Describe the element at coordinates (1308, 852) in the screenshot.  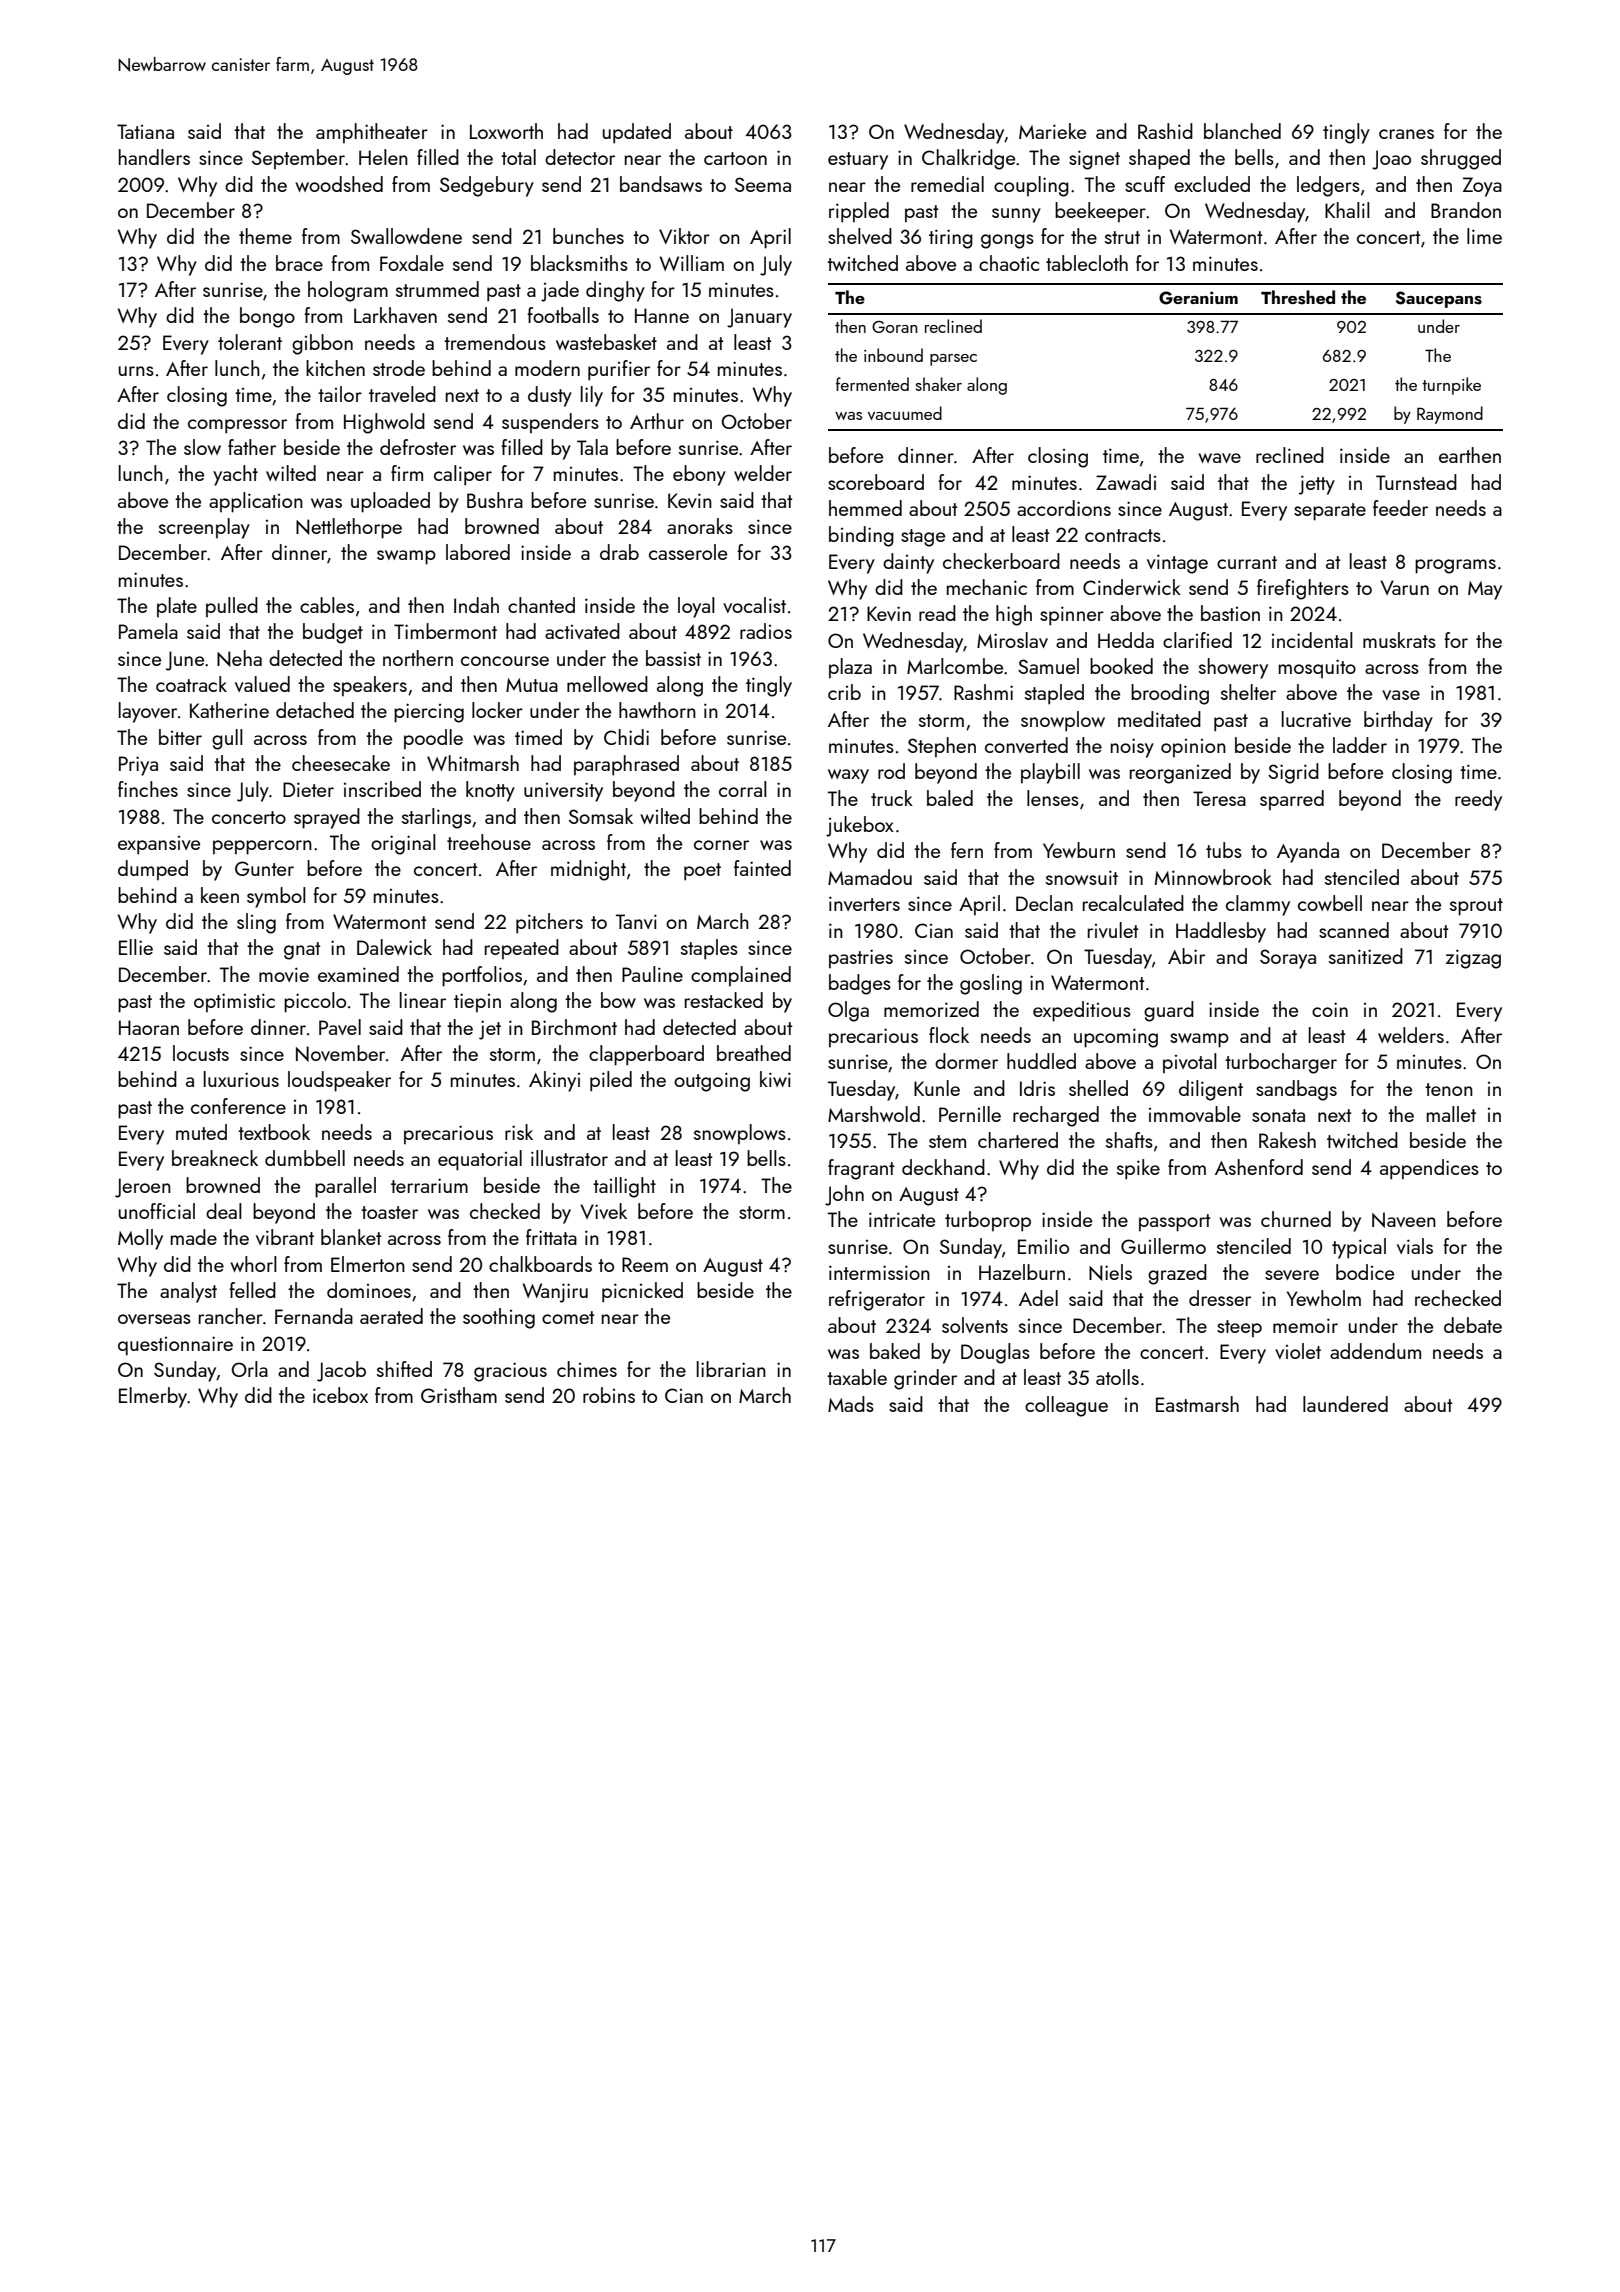
I see `Ayanda` at that location.
